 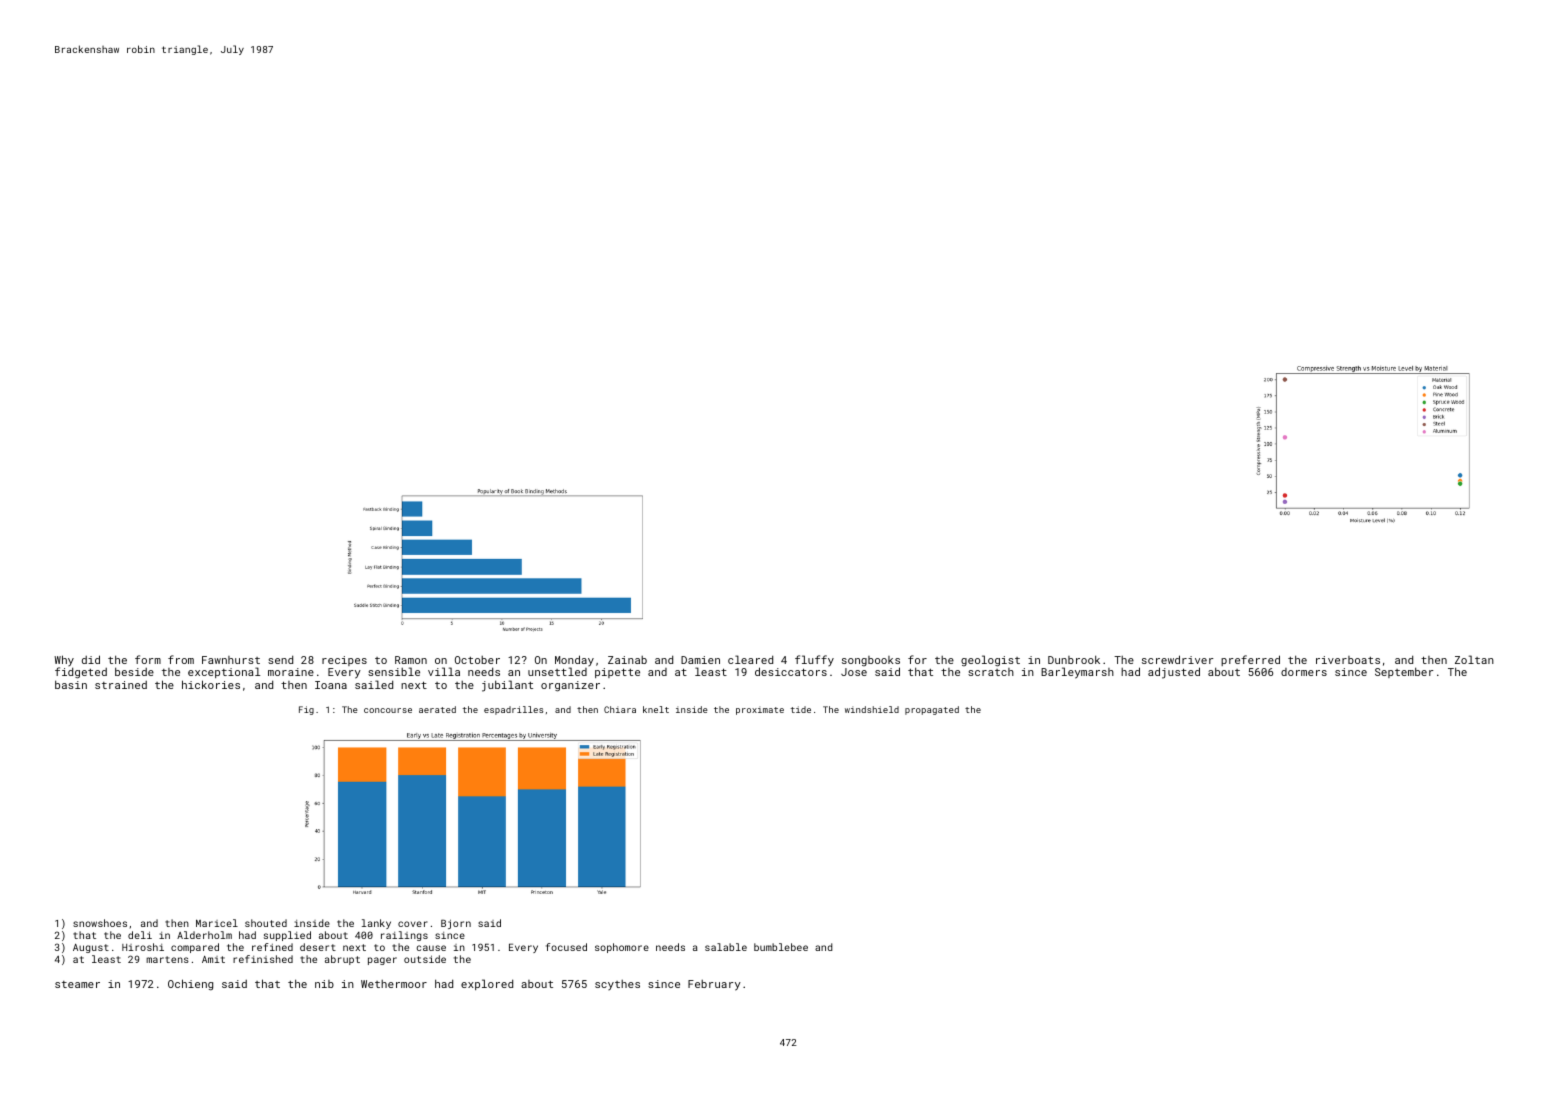 I want to click on windshield, so click(x=872, y=709).
